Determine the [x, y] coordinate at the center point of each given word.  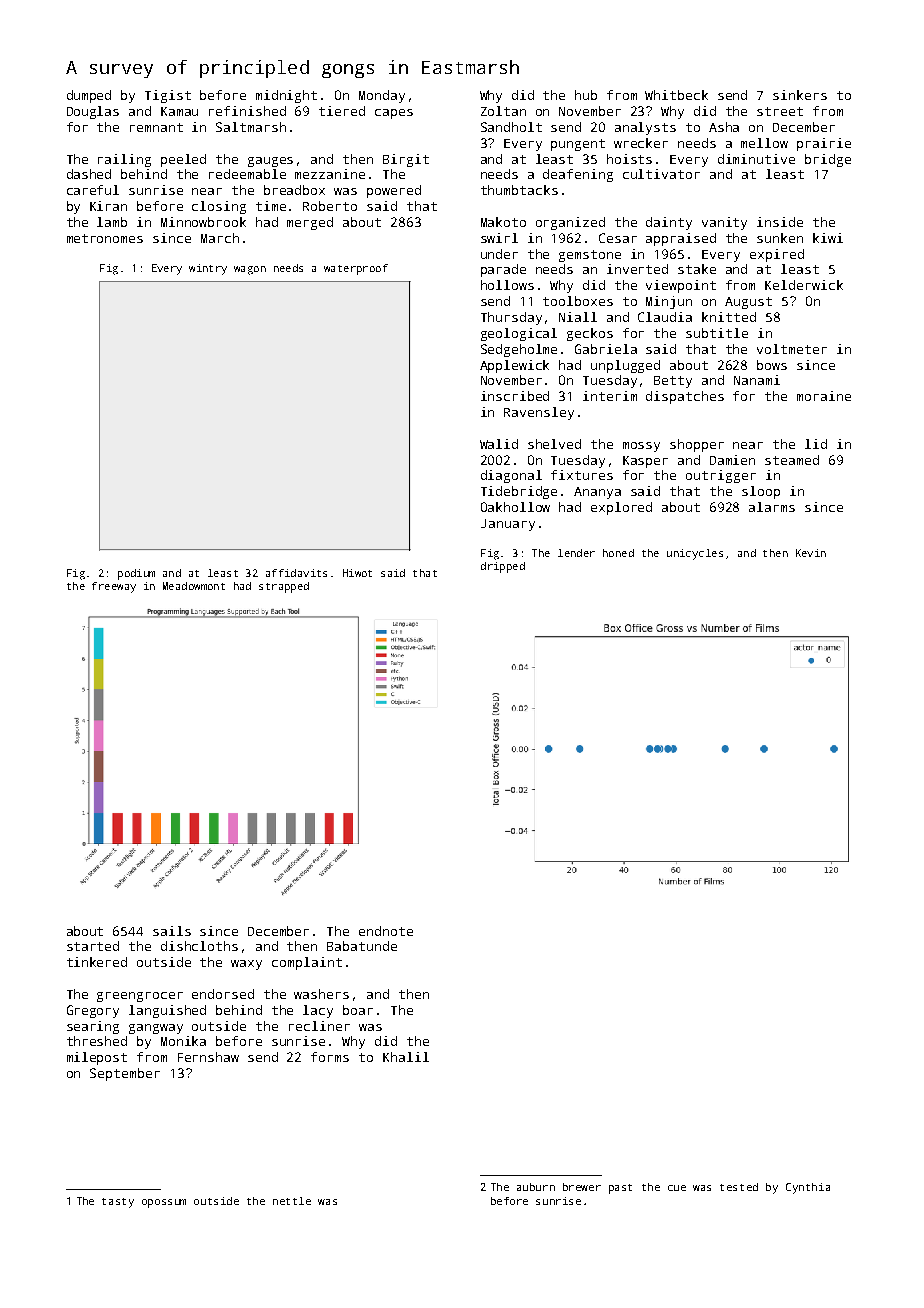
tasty [118, 1203]
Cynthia [808, 1188]
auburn [536, 1187]
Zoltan [503, 111]
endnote [386, 931]
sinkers [800, 95]
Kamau [179, 111]
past [620, 1189]
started [93, 946]
